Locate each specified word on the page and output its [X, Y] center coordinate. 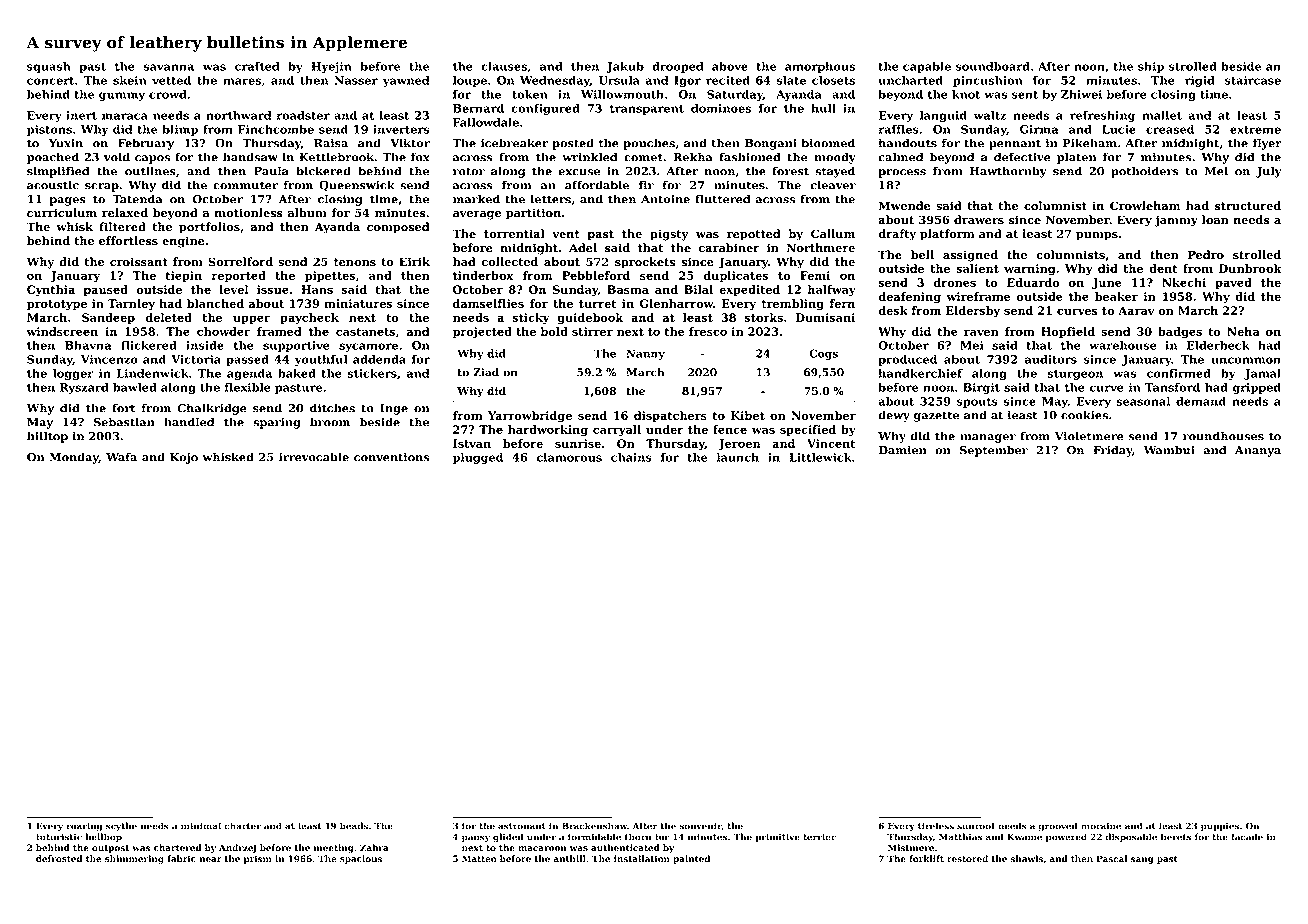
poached [53, 158]
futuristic [59, 837]
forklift [926, 858]
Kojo [184, 458]
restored [967, 859]
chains [631, 457]
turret [598, 304]
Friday [1112, 451]
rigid [1200, 81]
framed [279, 331]
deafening [909, 298]
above [730, 66]
